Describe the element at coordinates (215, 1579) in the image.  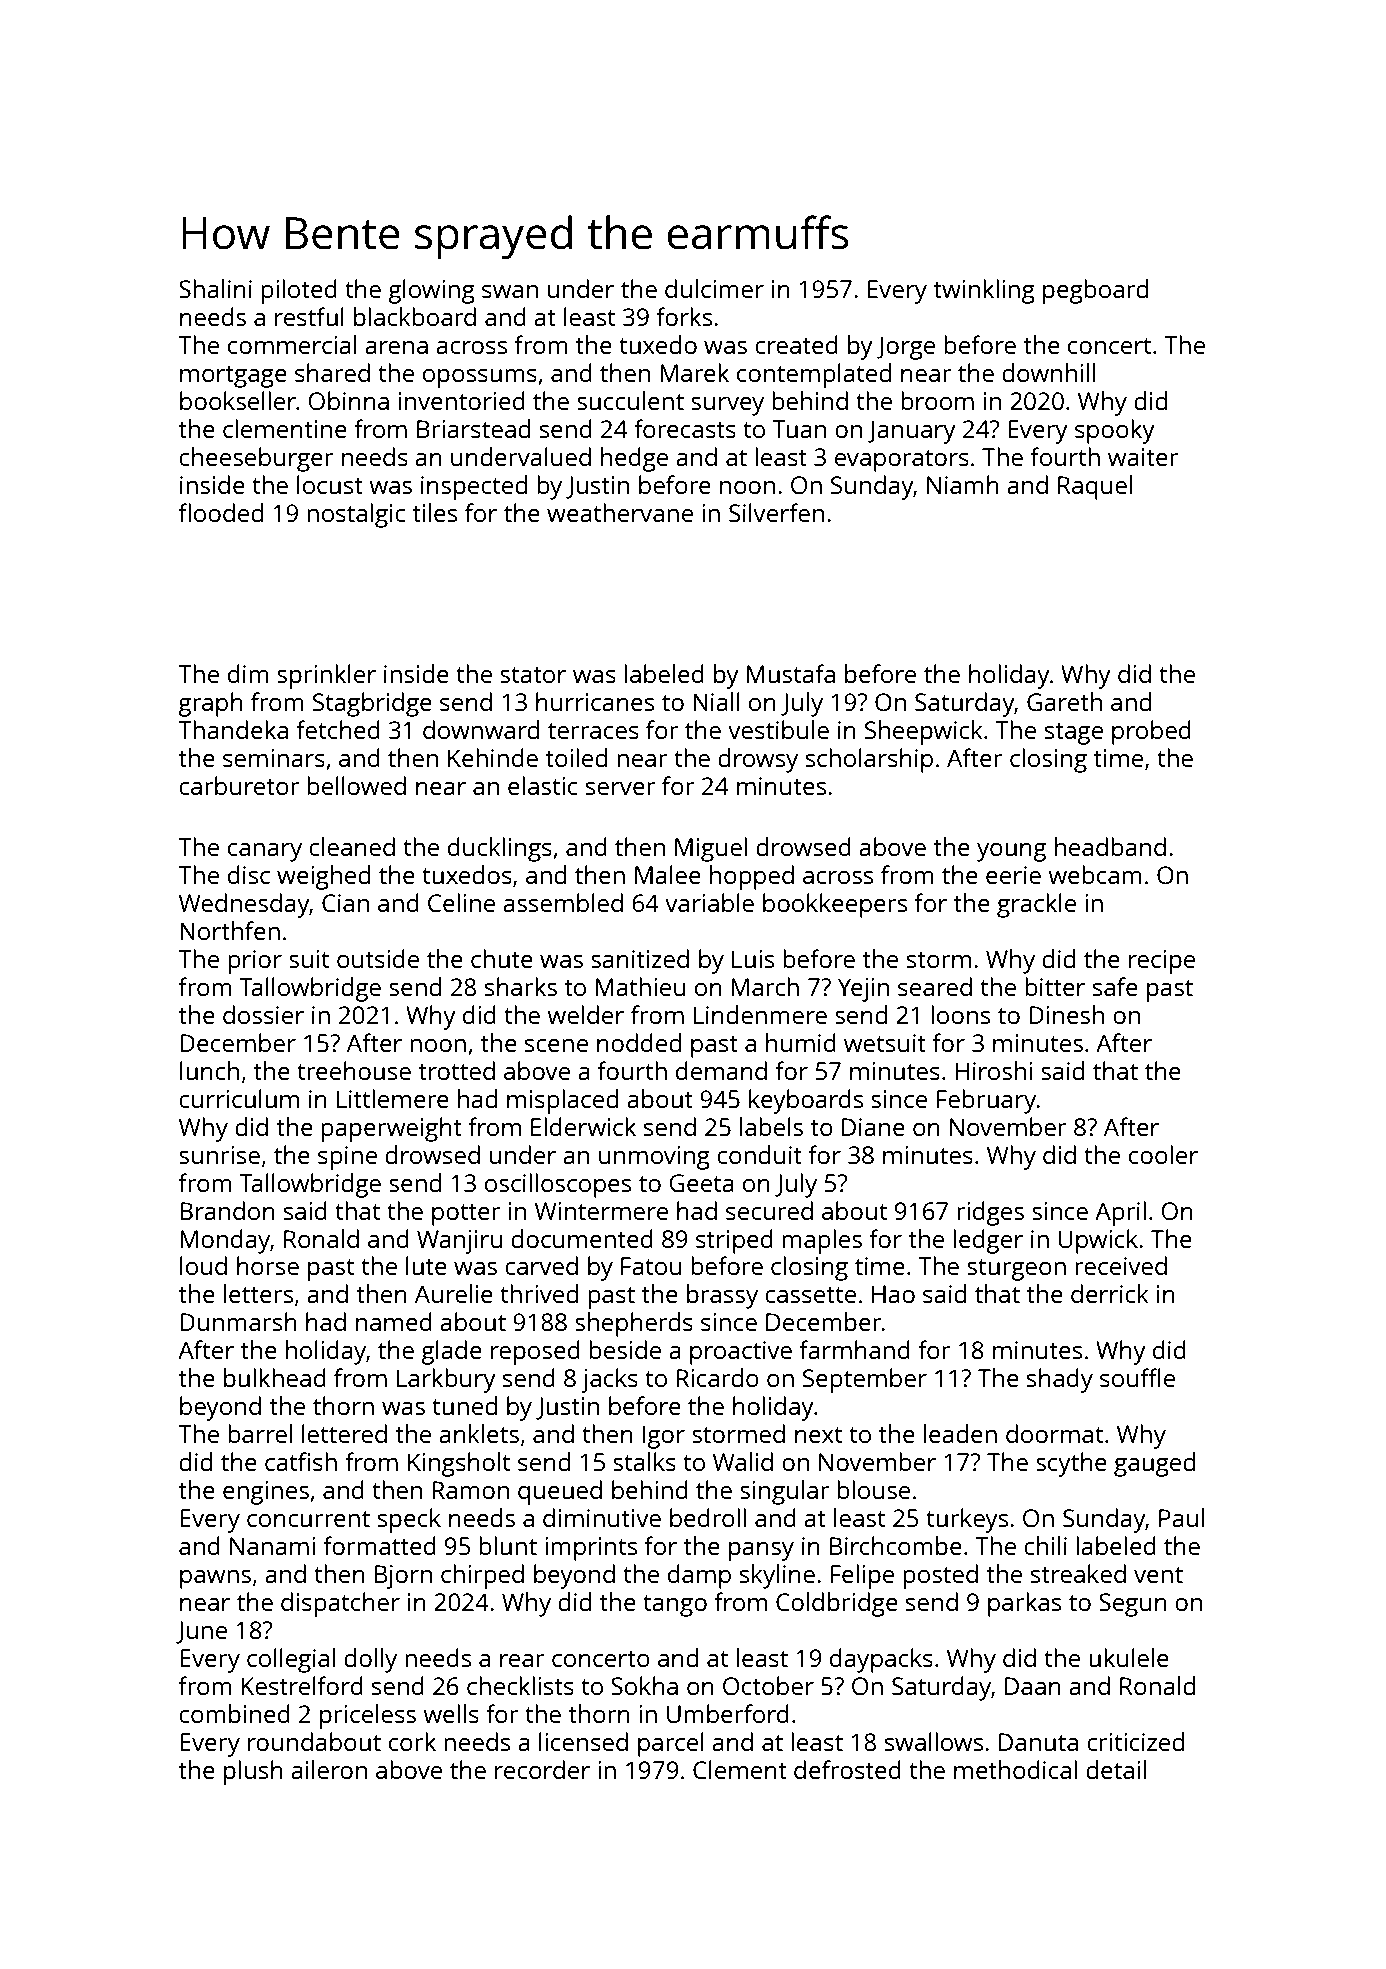
I see `pawns` at that location.
